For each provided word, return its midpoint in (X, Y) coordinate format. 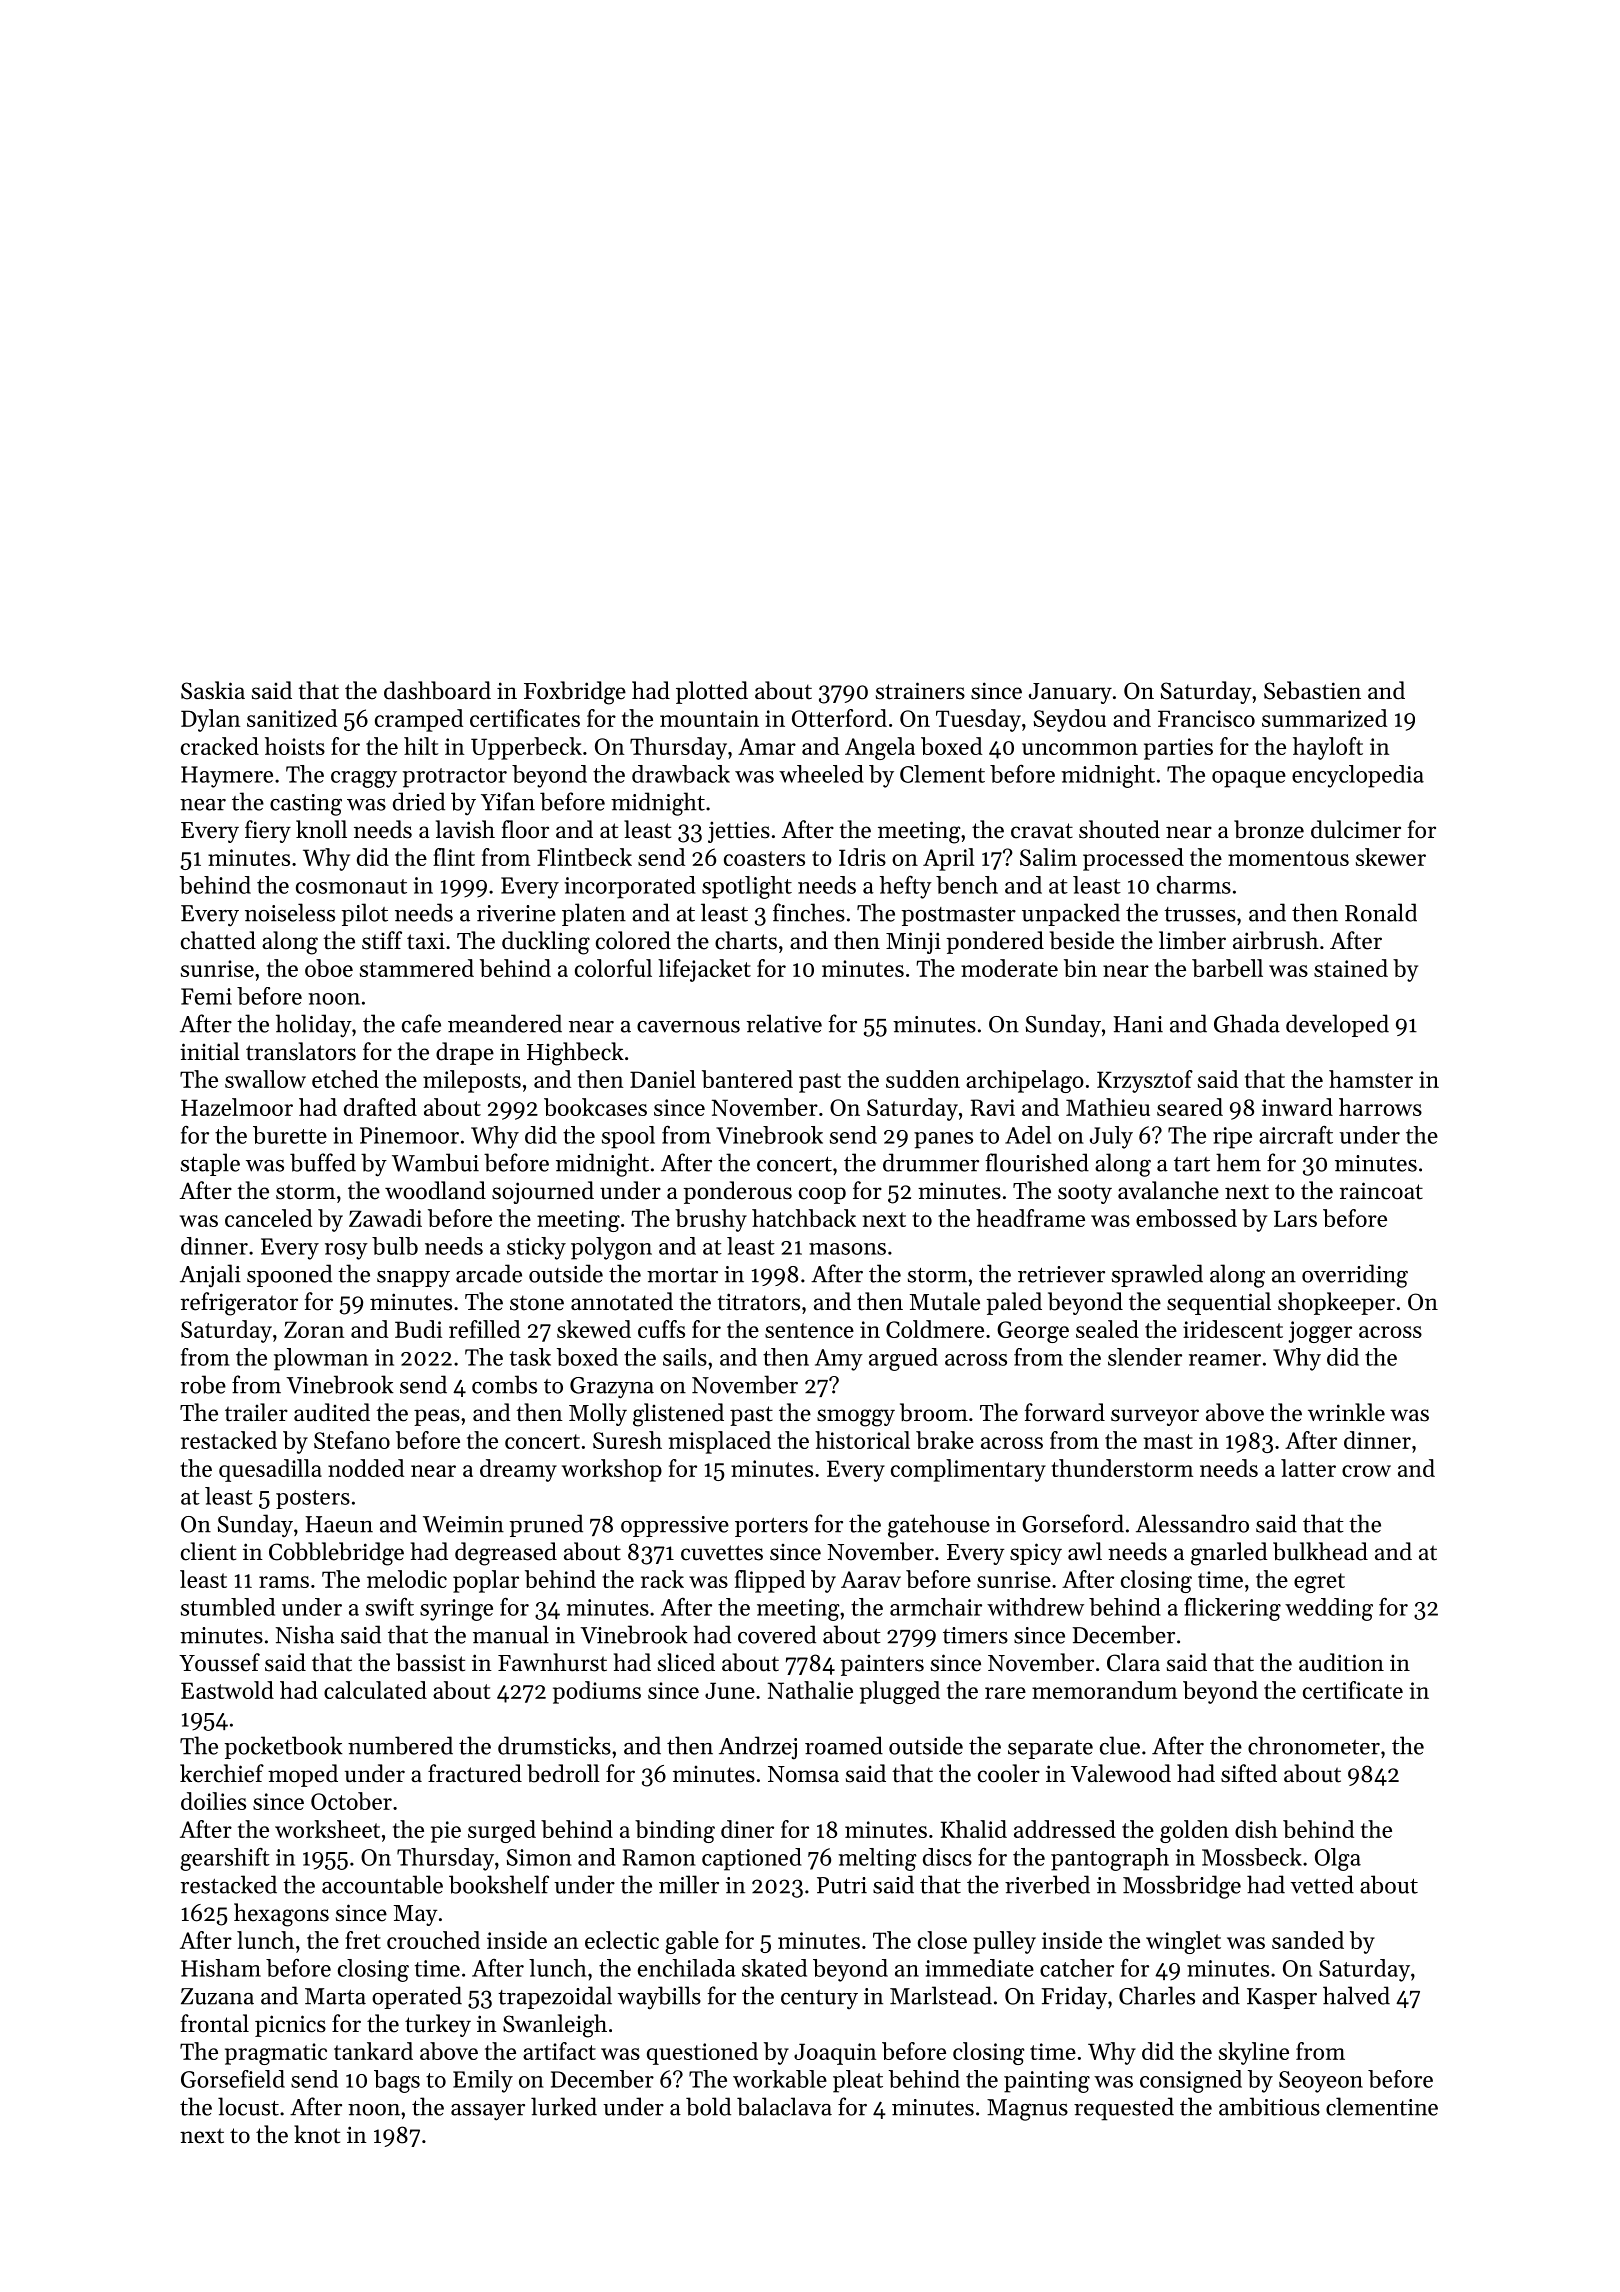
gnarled (1229, 1554)
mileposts (472, 1081)
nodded (366, 1468)
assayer (488, 2112)
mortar (682, 1275)
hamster (1371, 1079)
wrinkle (1346, 1412)
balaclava (784, 2106)
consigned (1191, 2081)
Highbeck (575, 1054)
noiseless (290, 912)
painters (882, 1665)
